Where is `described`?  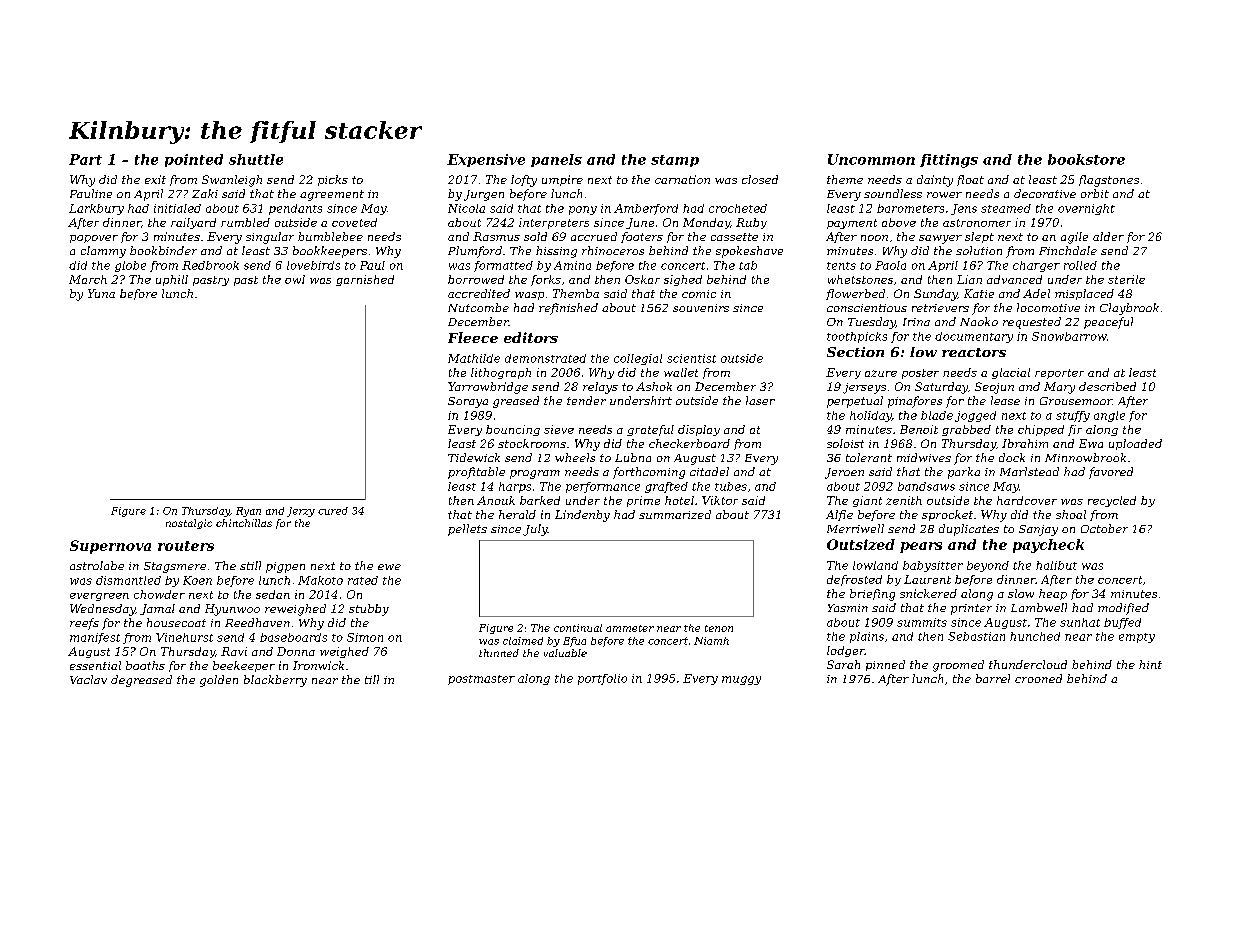 described is located at coordinates (1107, 386).
